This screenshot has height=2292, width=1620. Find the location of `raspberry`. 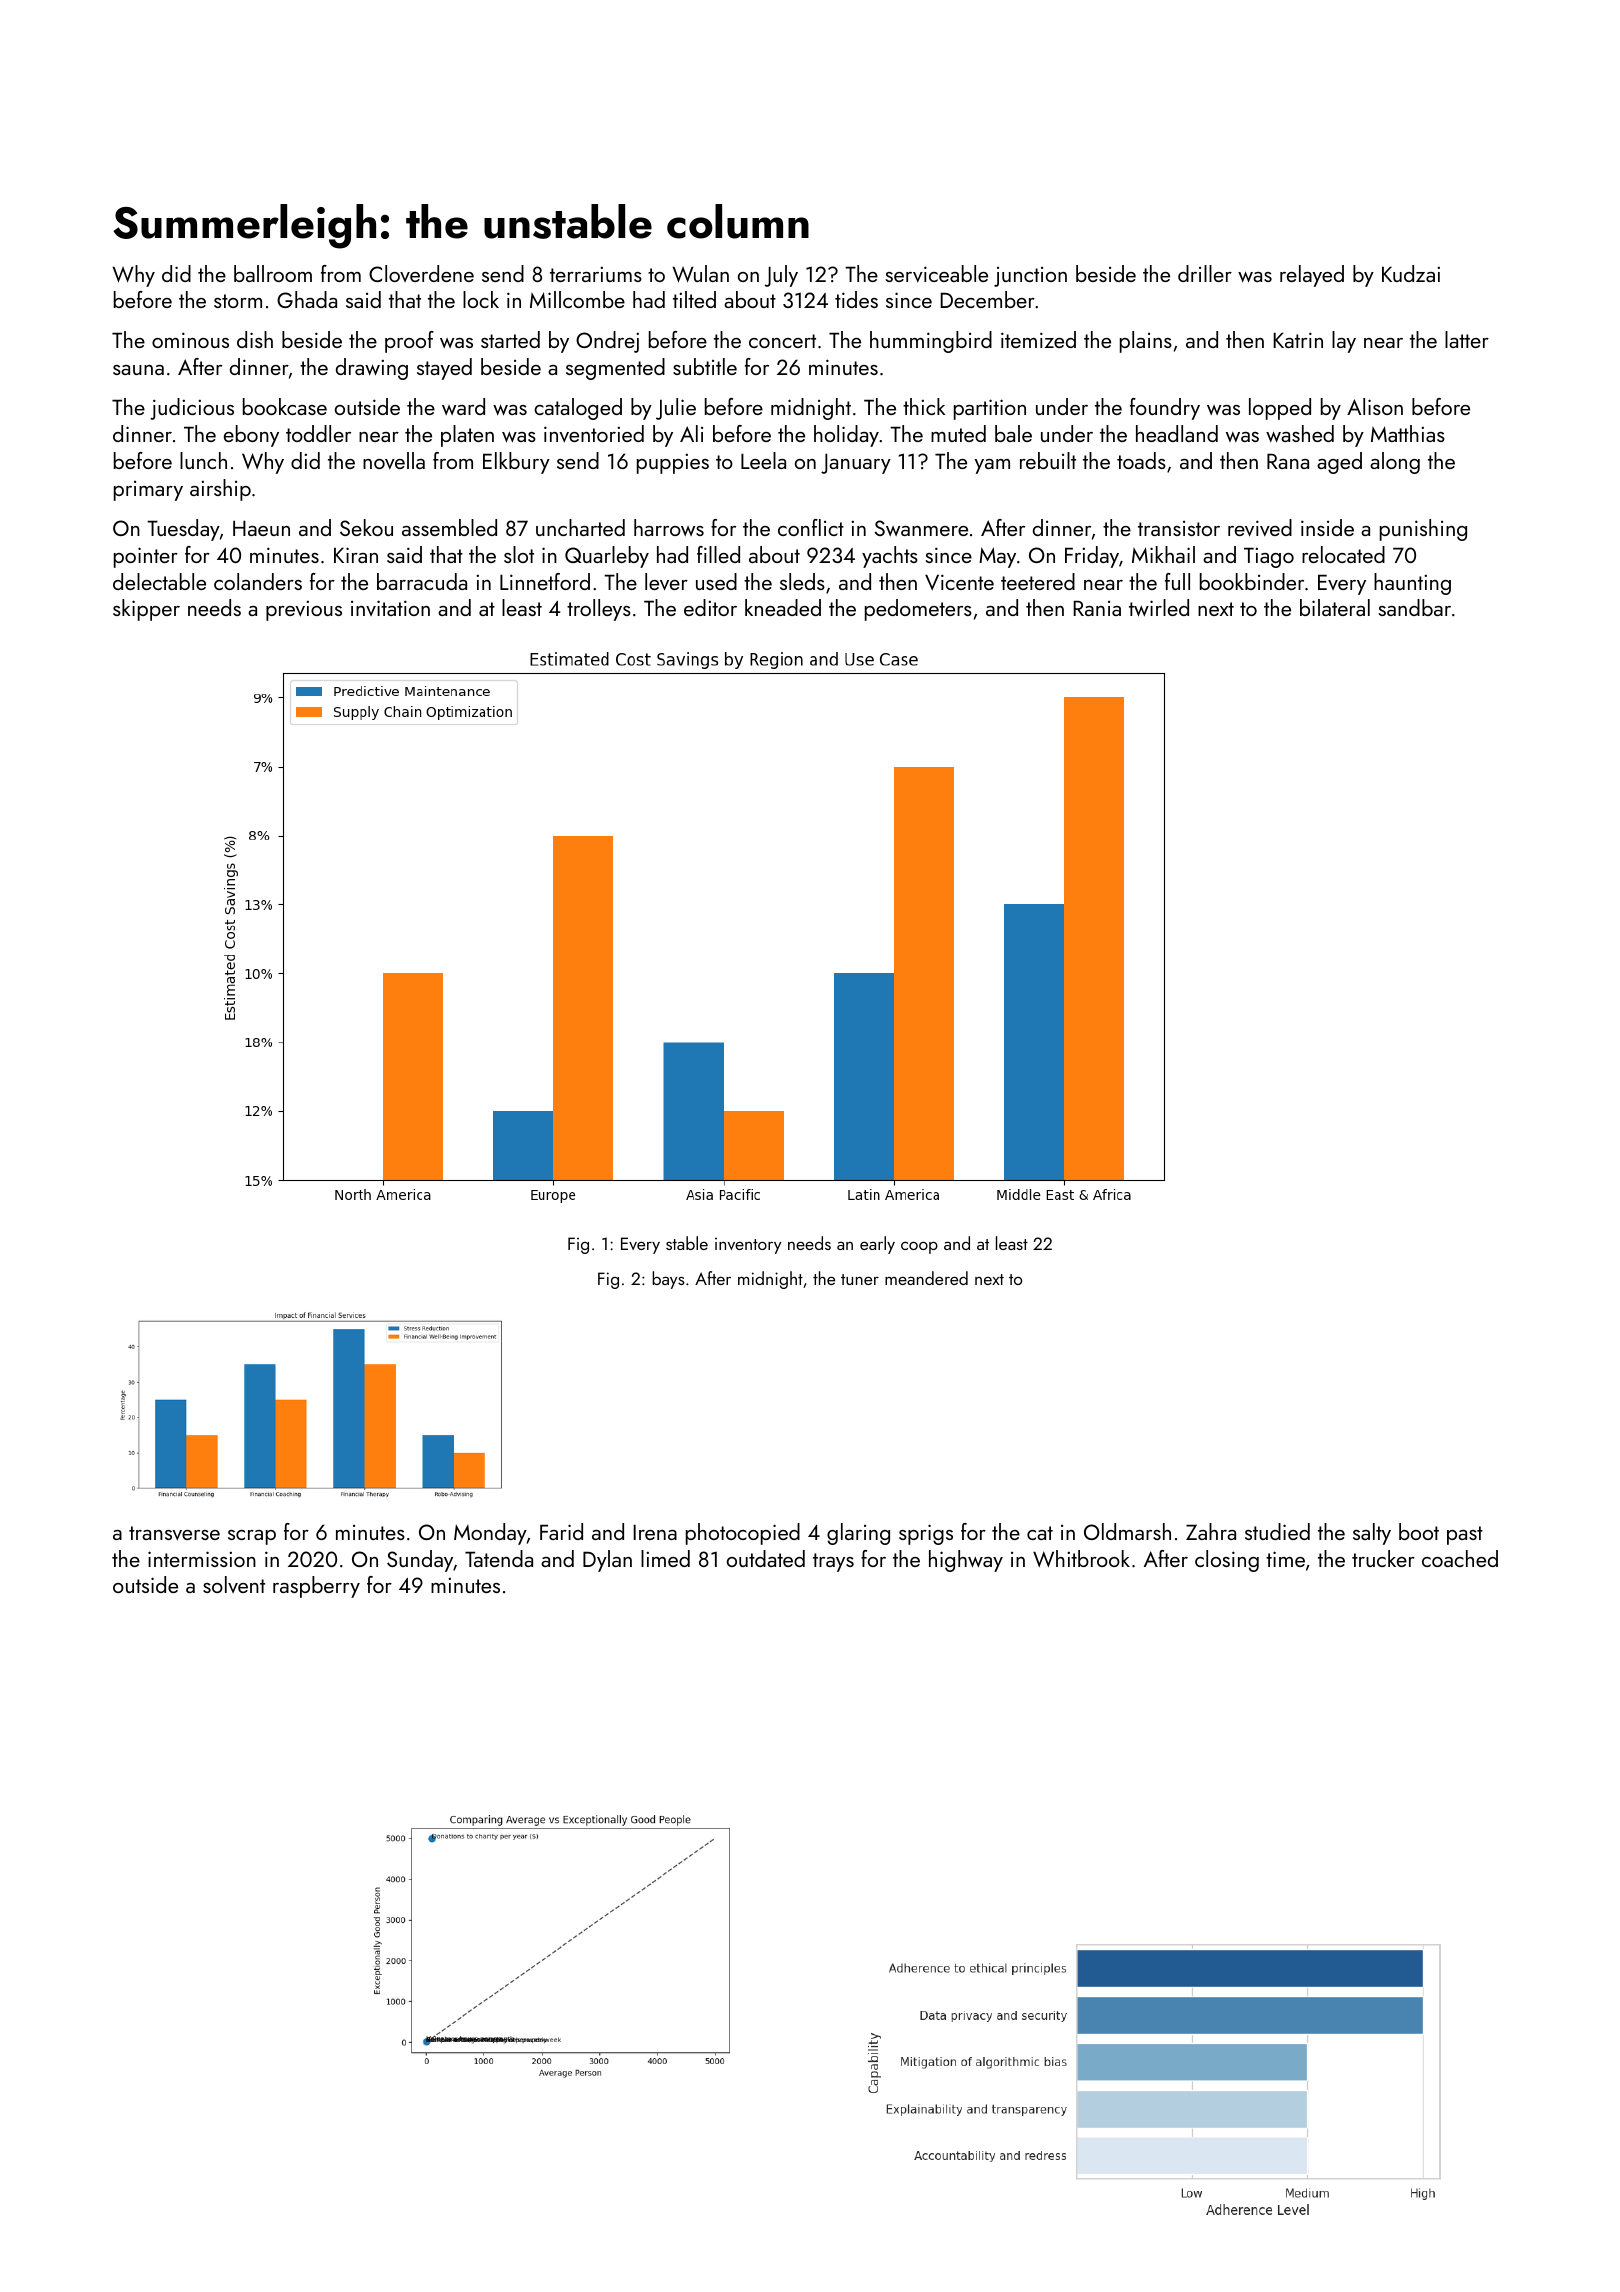

raspberry is located at coordinates (316, 1587).
